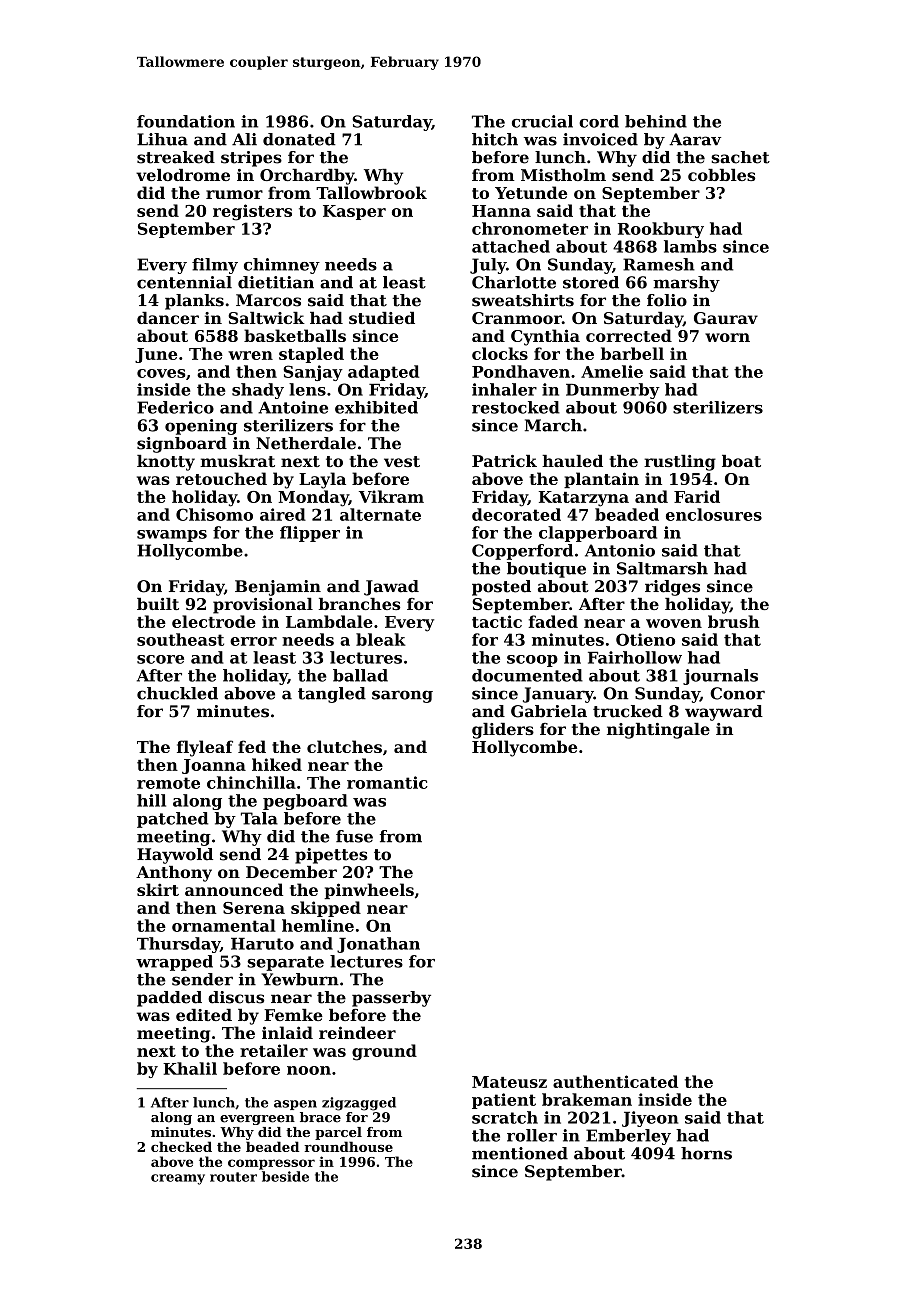 The height and width of the image is (1316, 908). Describe the element at coordinates (378, 945) in the image. I see `Jonathan` at that location.
